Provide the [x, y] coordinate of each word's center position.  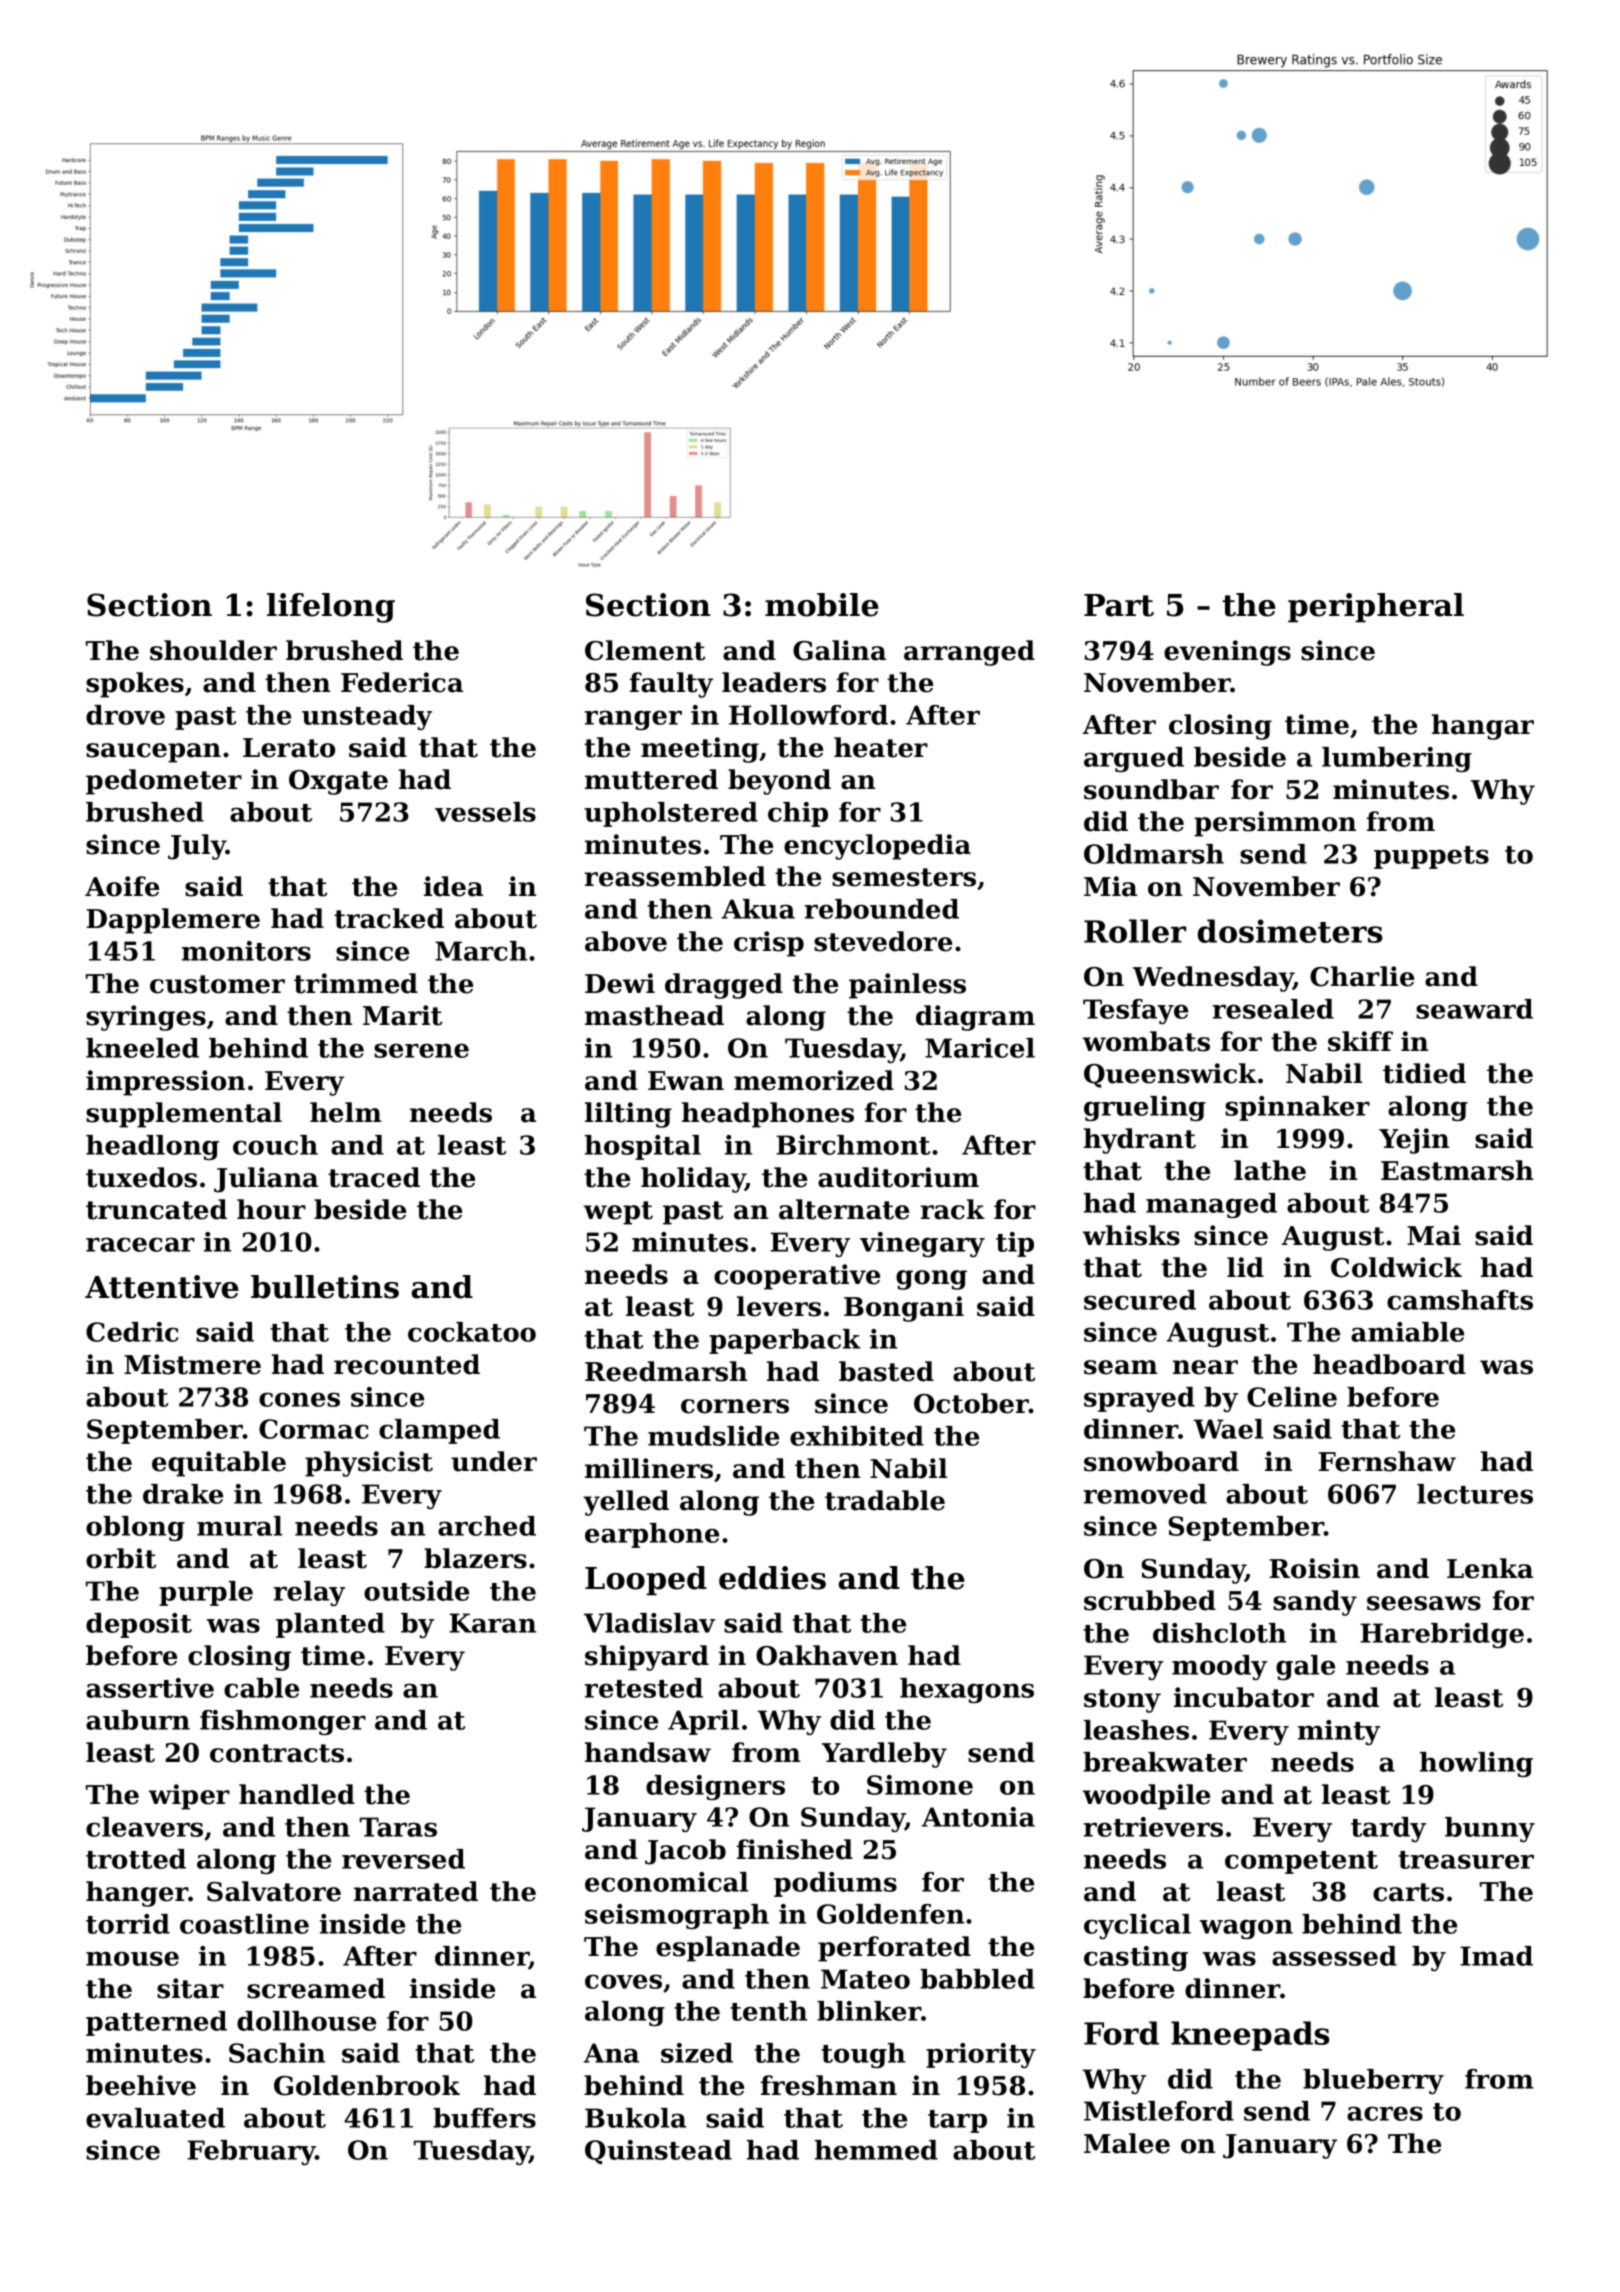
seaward [1474, 1009]
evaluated [155, 2118]
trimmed [356, 983]
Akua [758, 909]
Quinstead [658, 2152]
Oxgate [338, 782]
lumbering [1397, 759]
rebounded [882, 909]
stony [1122, 1701]
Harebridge [1442, 1635]
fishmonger [283, 1722]
